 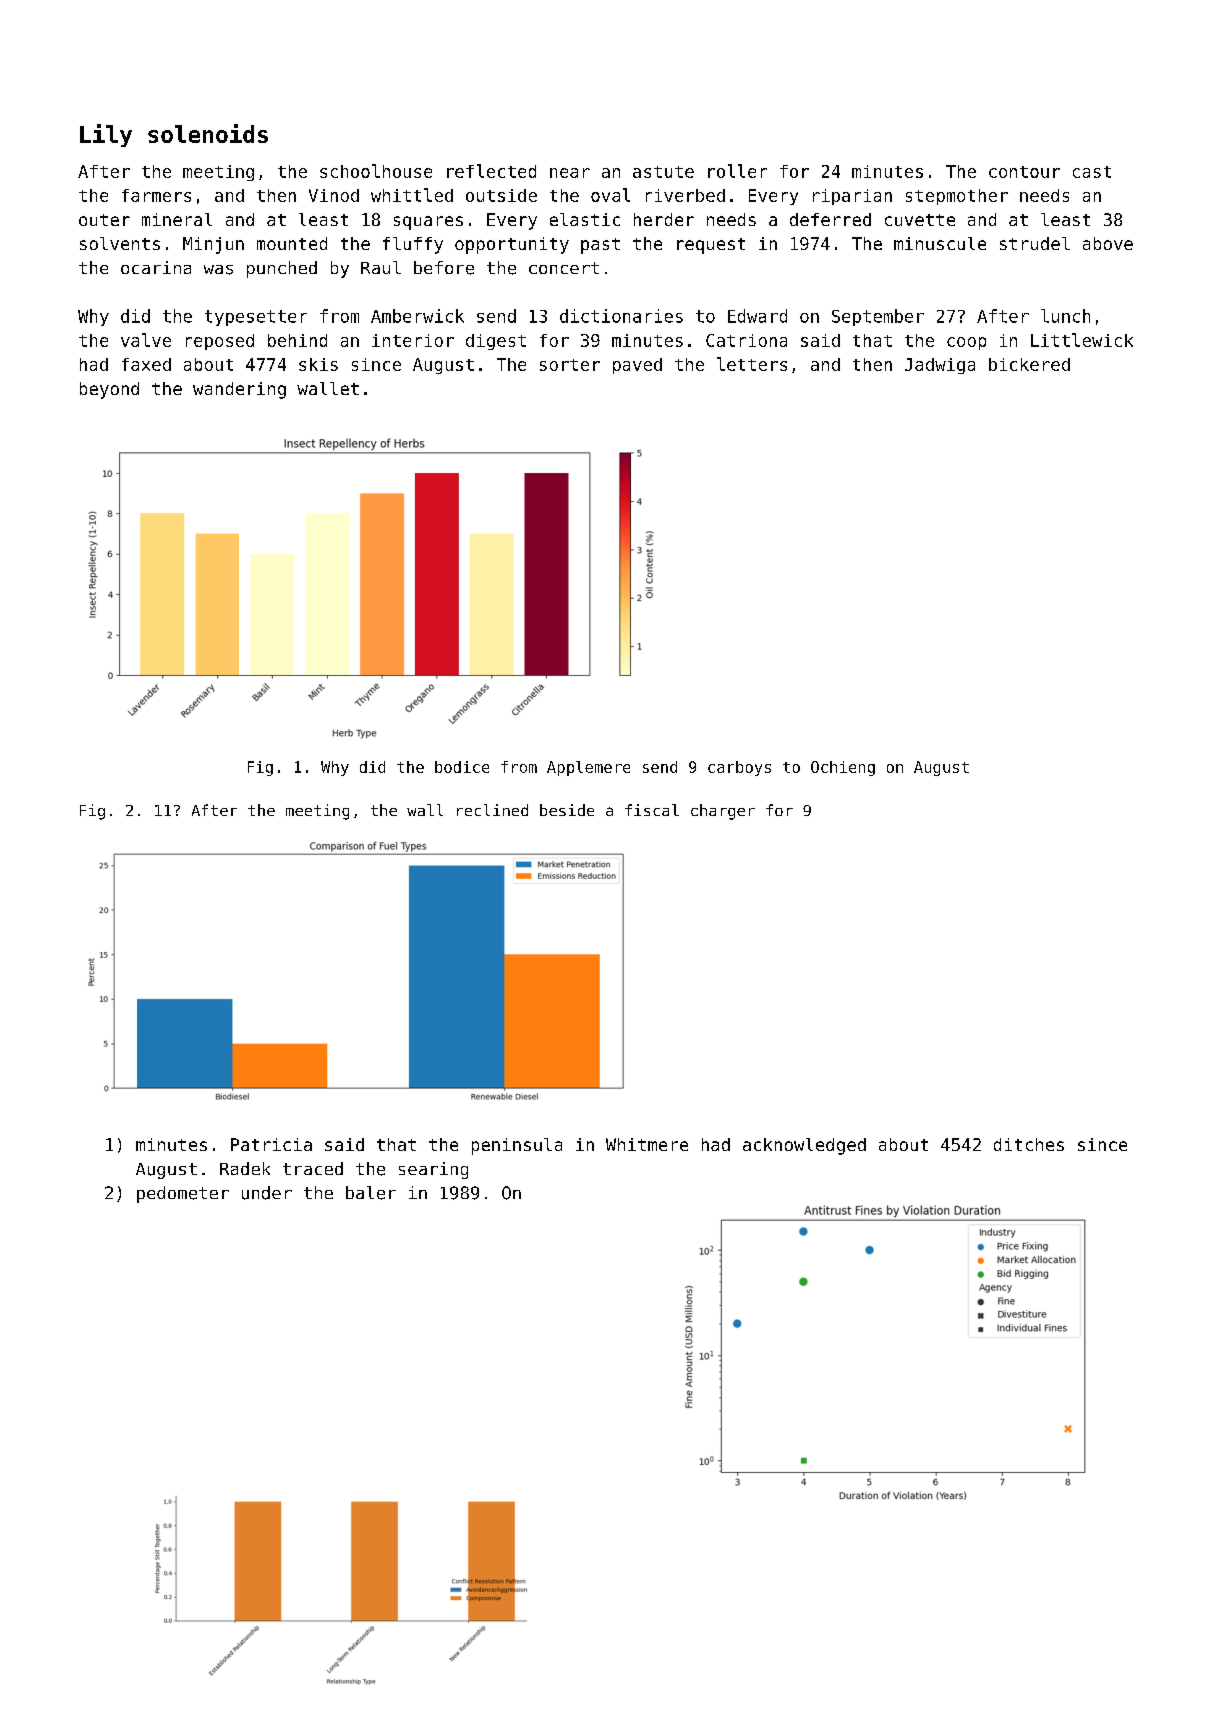 What do you see at coordinates (371, 1193) in the image?
I see `baler` at bounding box center [371, 1193].
